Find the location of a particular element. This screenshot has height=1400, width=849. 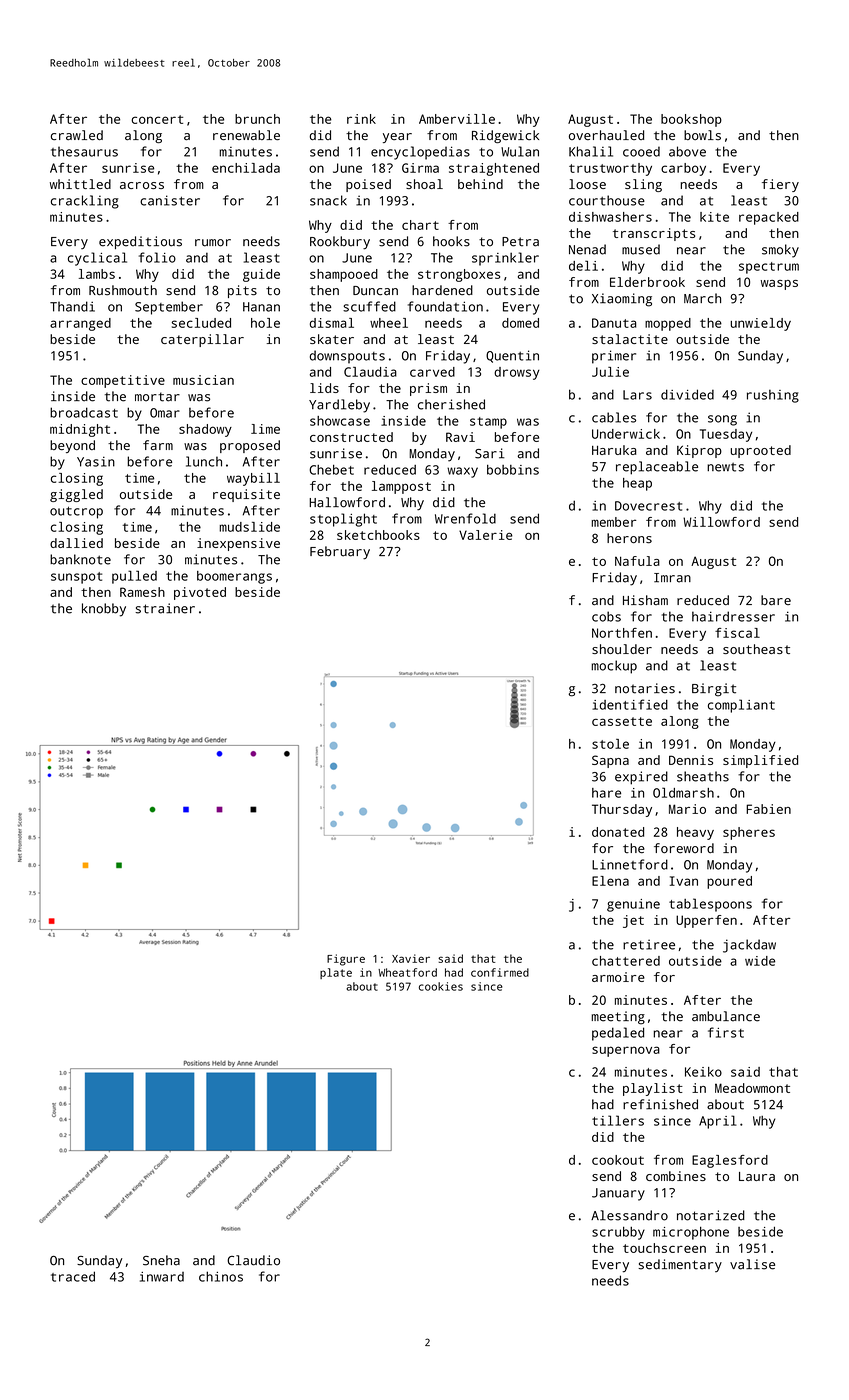

Claudio is located at coordinates (253, 1260).
